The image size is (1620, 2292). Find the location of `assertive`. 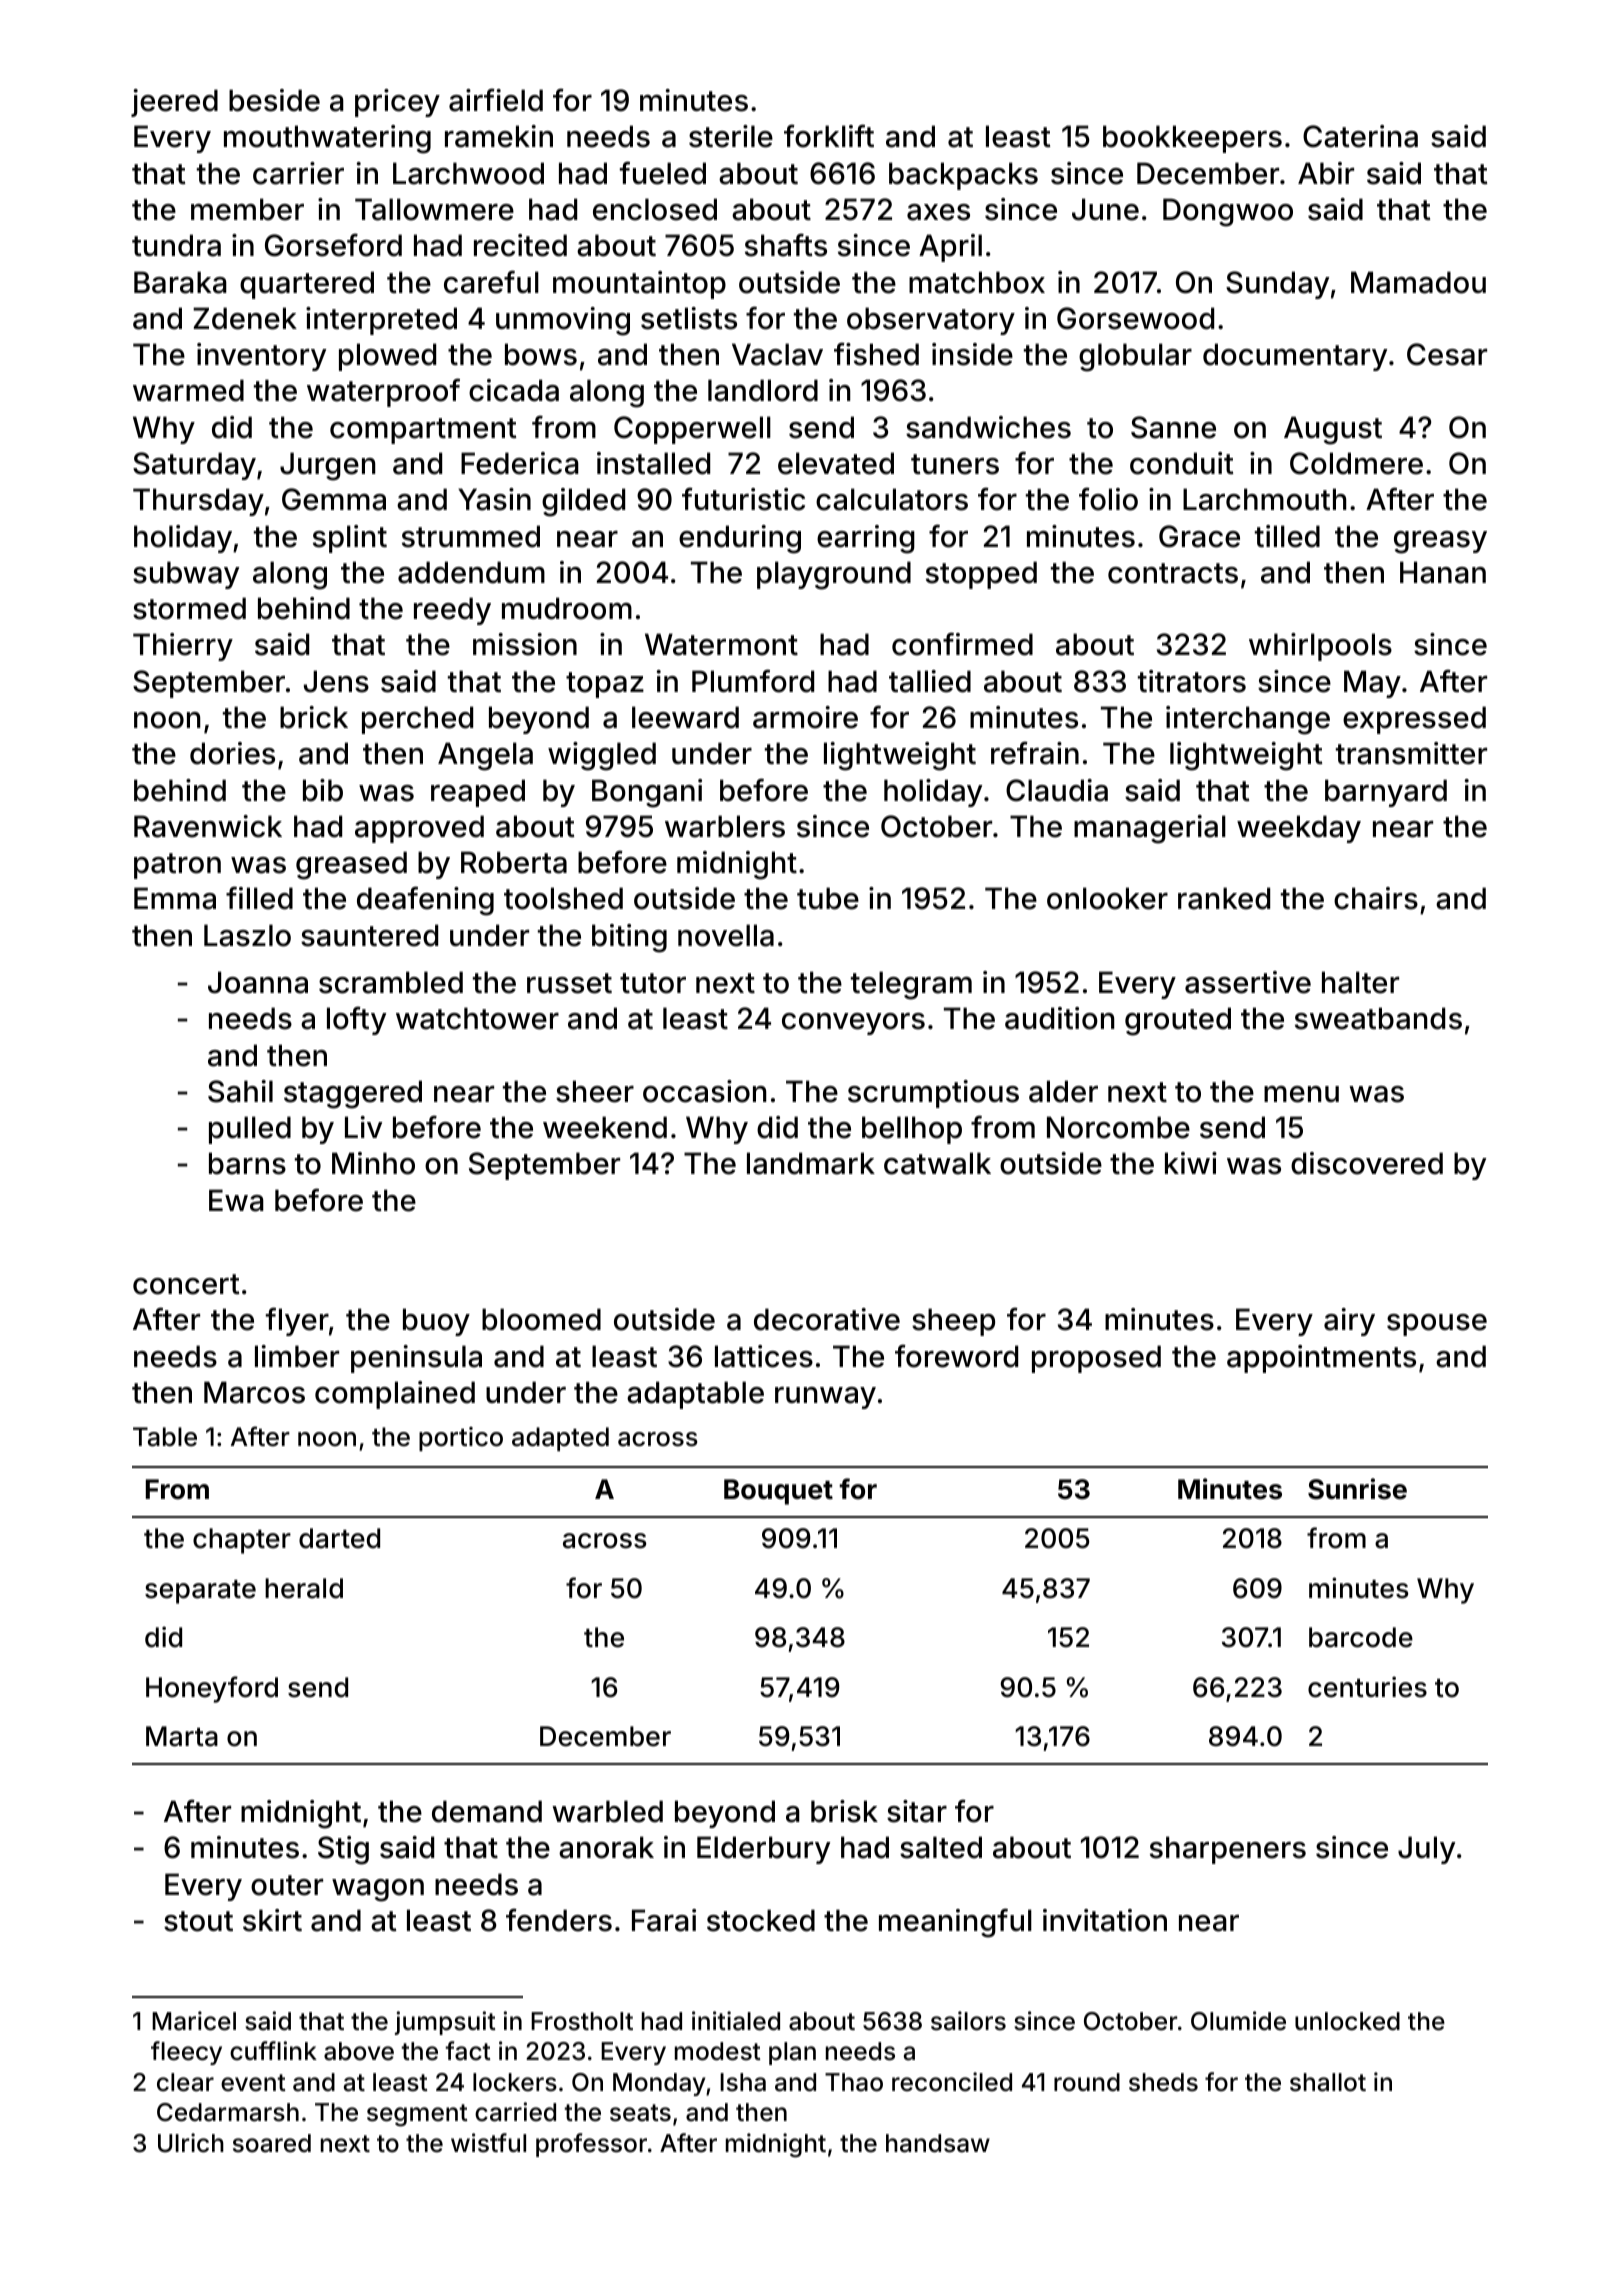

assertive is located at coordinates (1248, 982).
